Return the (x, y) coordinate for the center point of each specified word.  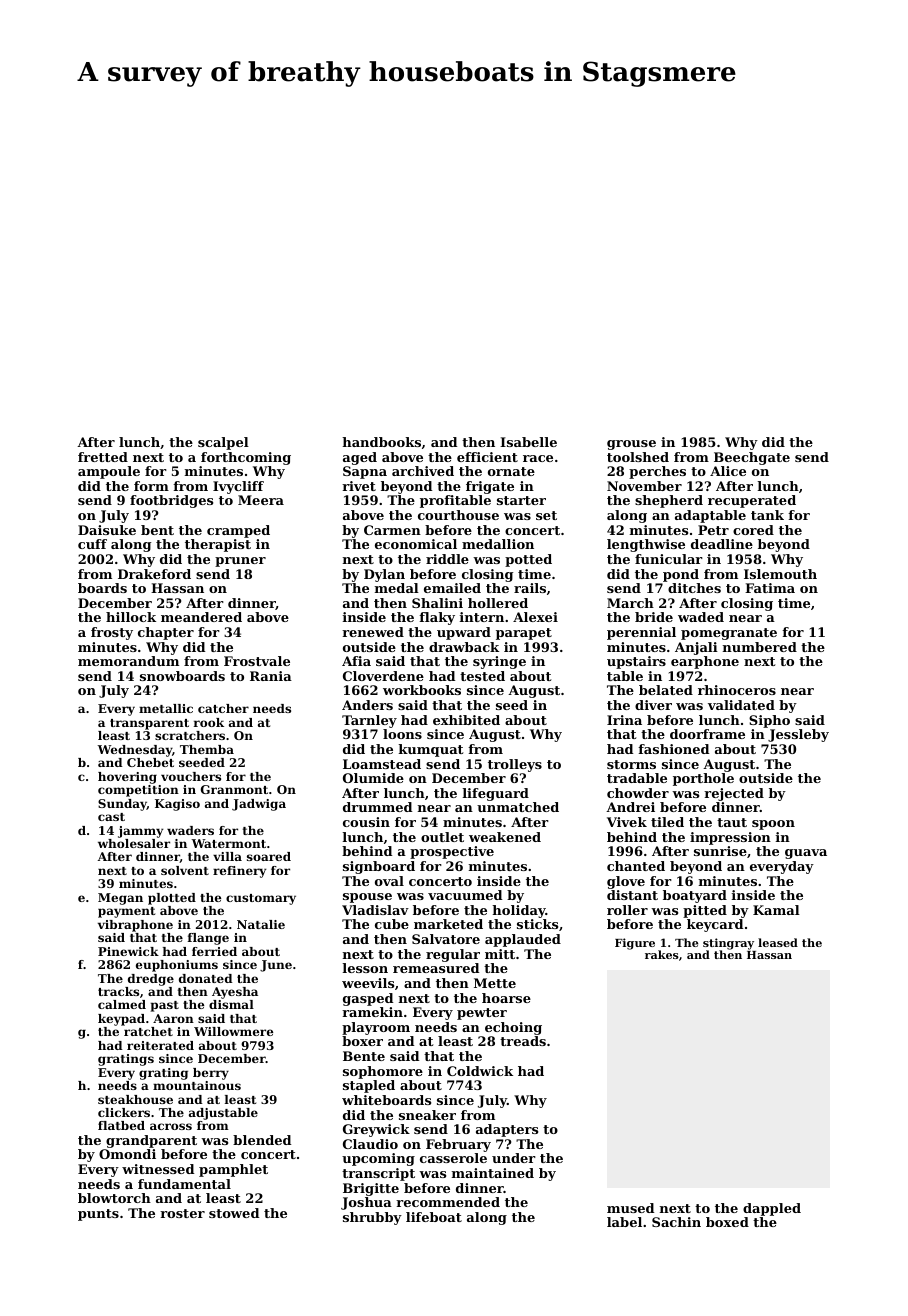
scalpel (223, 443)
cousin (366, 822)
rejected (734, 794)
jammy (140, 832)
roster (182, 1213)
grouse (631, 445)
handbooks (381, 442)
